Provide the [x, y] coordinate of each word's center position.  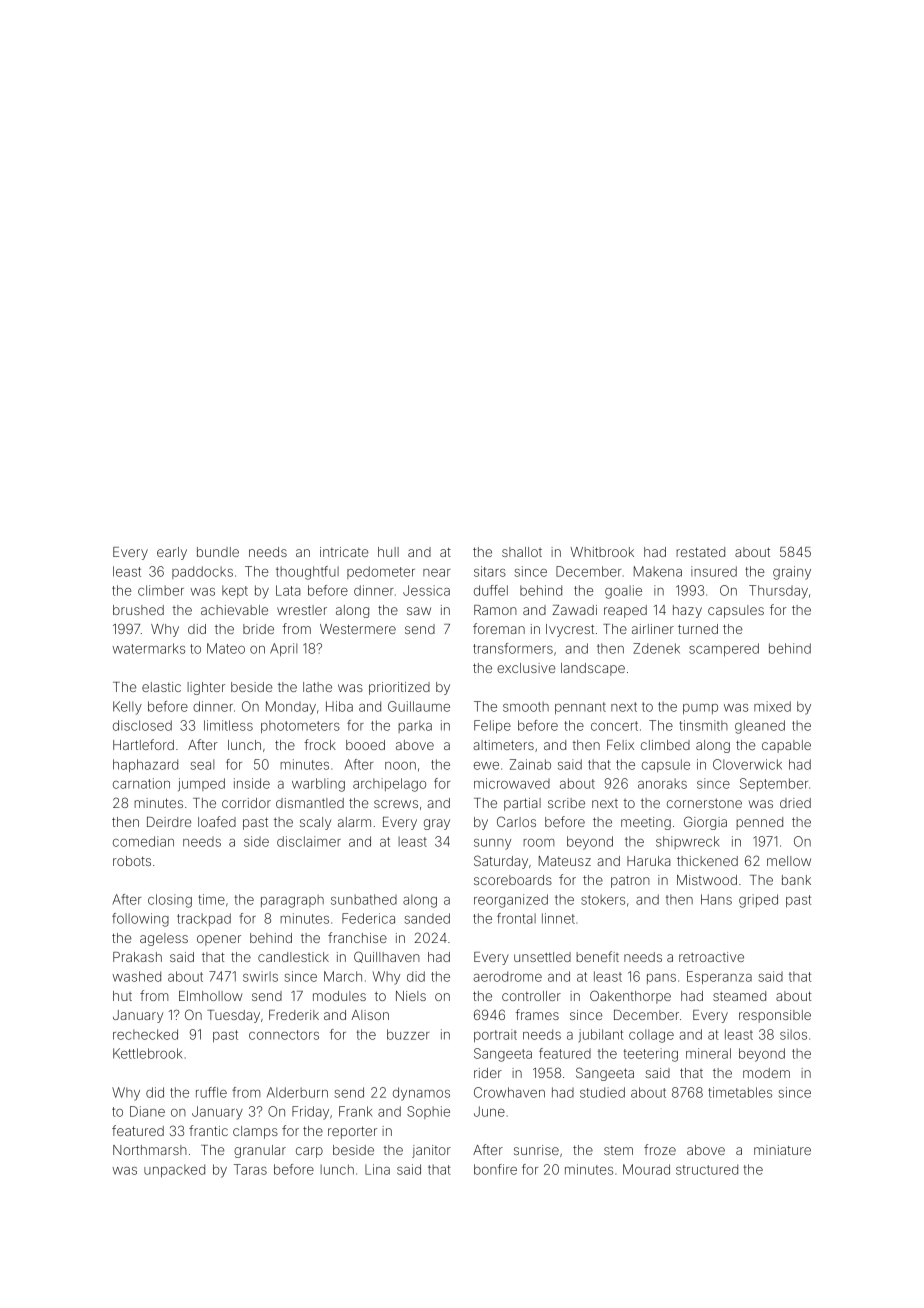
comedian [143, 841]
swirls [260, 976]
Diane [147, 1111]
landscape [593, 669]
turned [698, 629]
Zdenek [656, 648]
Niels [411, 996]
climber [161, 590]
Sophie [428, 1112]
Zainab [530, 764]
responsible [775, 1016]
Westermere [358, 629]
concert [614, 726]
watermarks [148, 648]
